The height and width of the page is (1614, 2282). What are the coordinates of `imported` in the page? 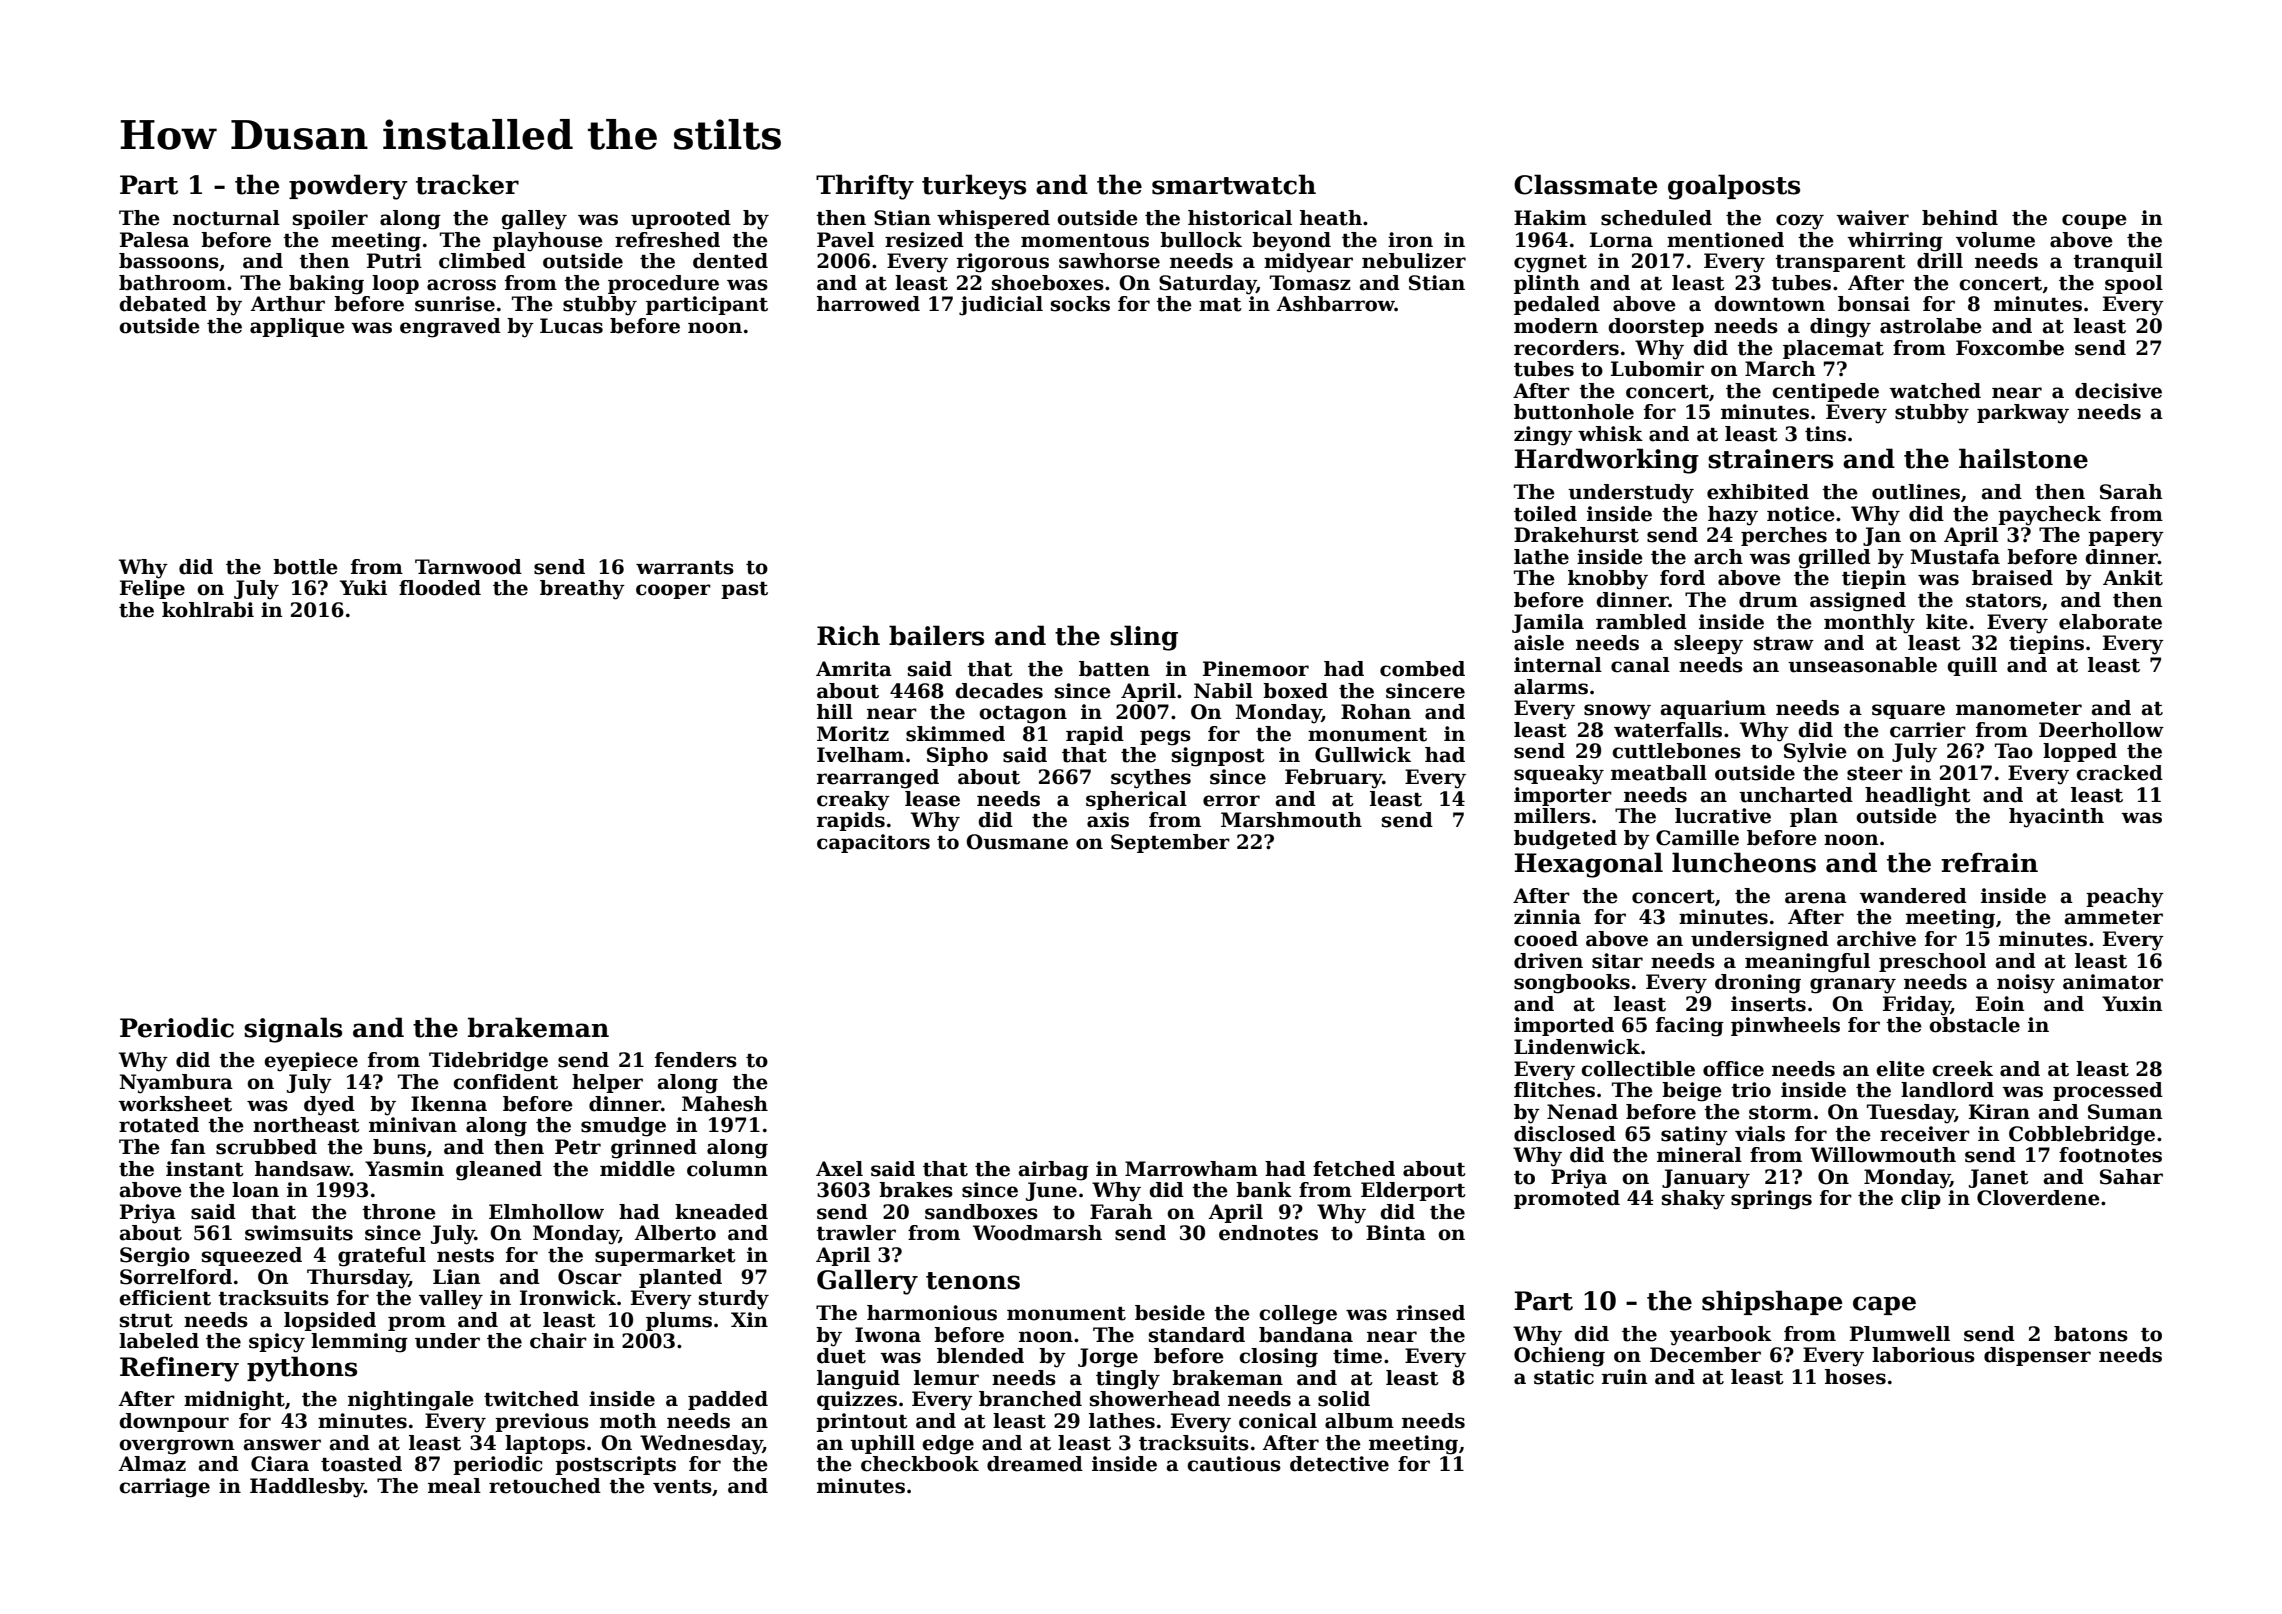 It's located at (1564, 1026).
